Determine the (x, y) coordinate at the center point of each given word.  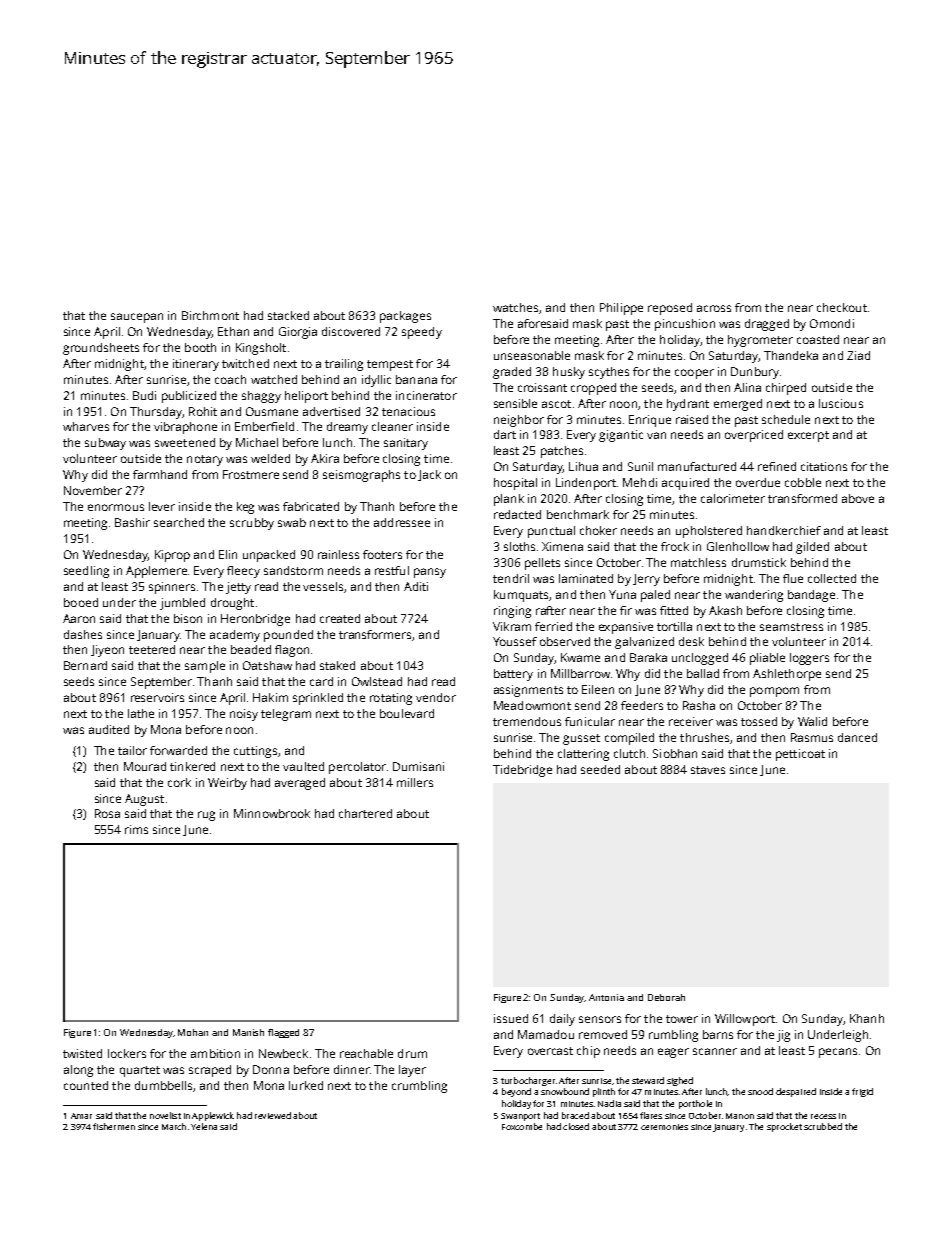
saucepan (137, 318)
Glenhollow (738, 546)
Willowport (745, 1020)
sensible (515, 403)
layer (412, 1071)
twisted (82, 1053)
